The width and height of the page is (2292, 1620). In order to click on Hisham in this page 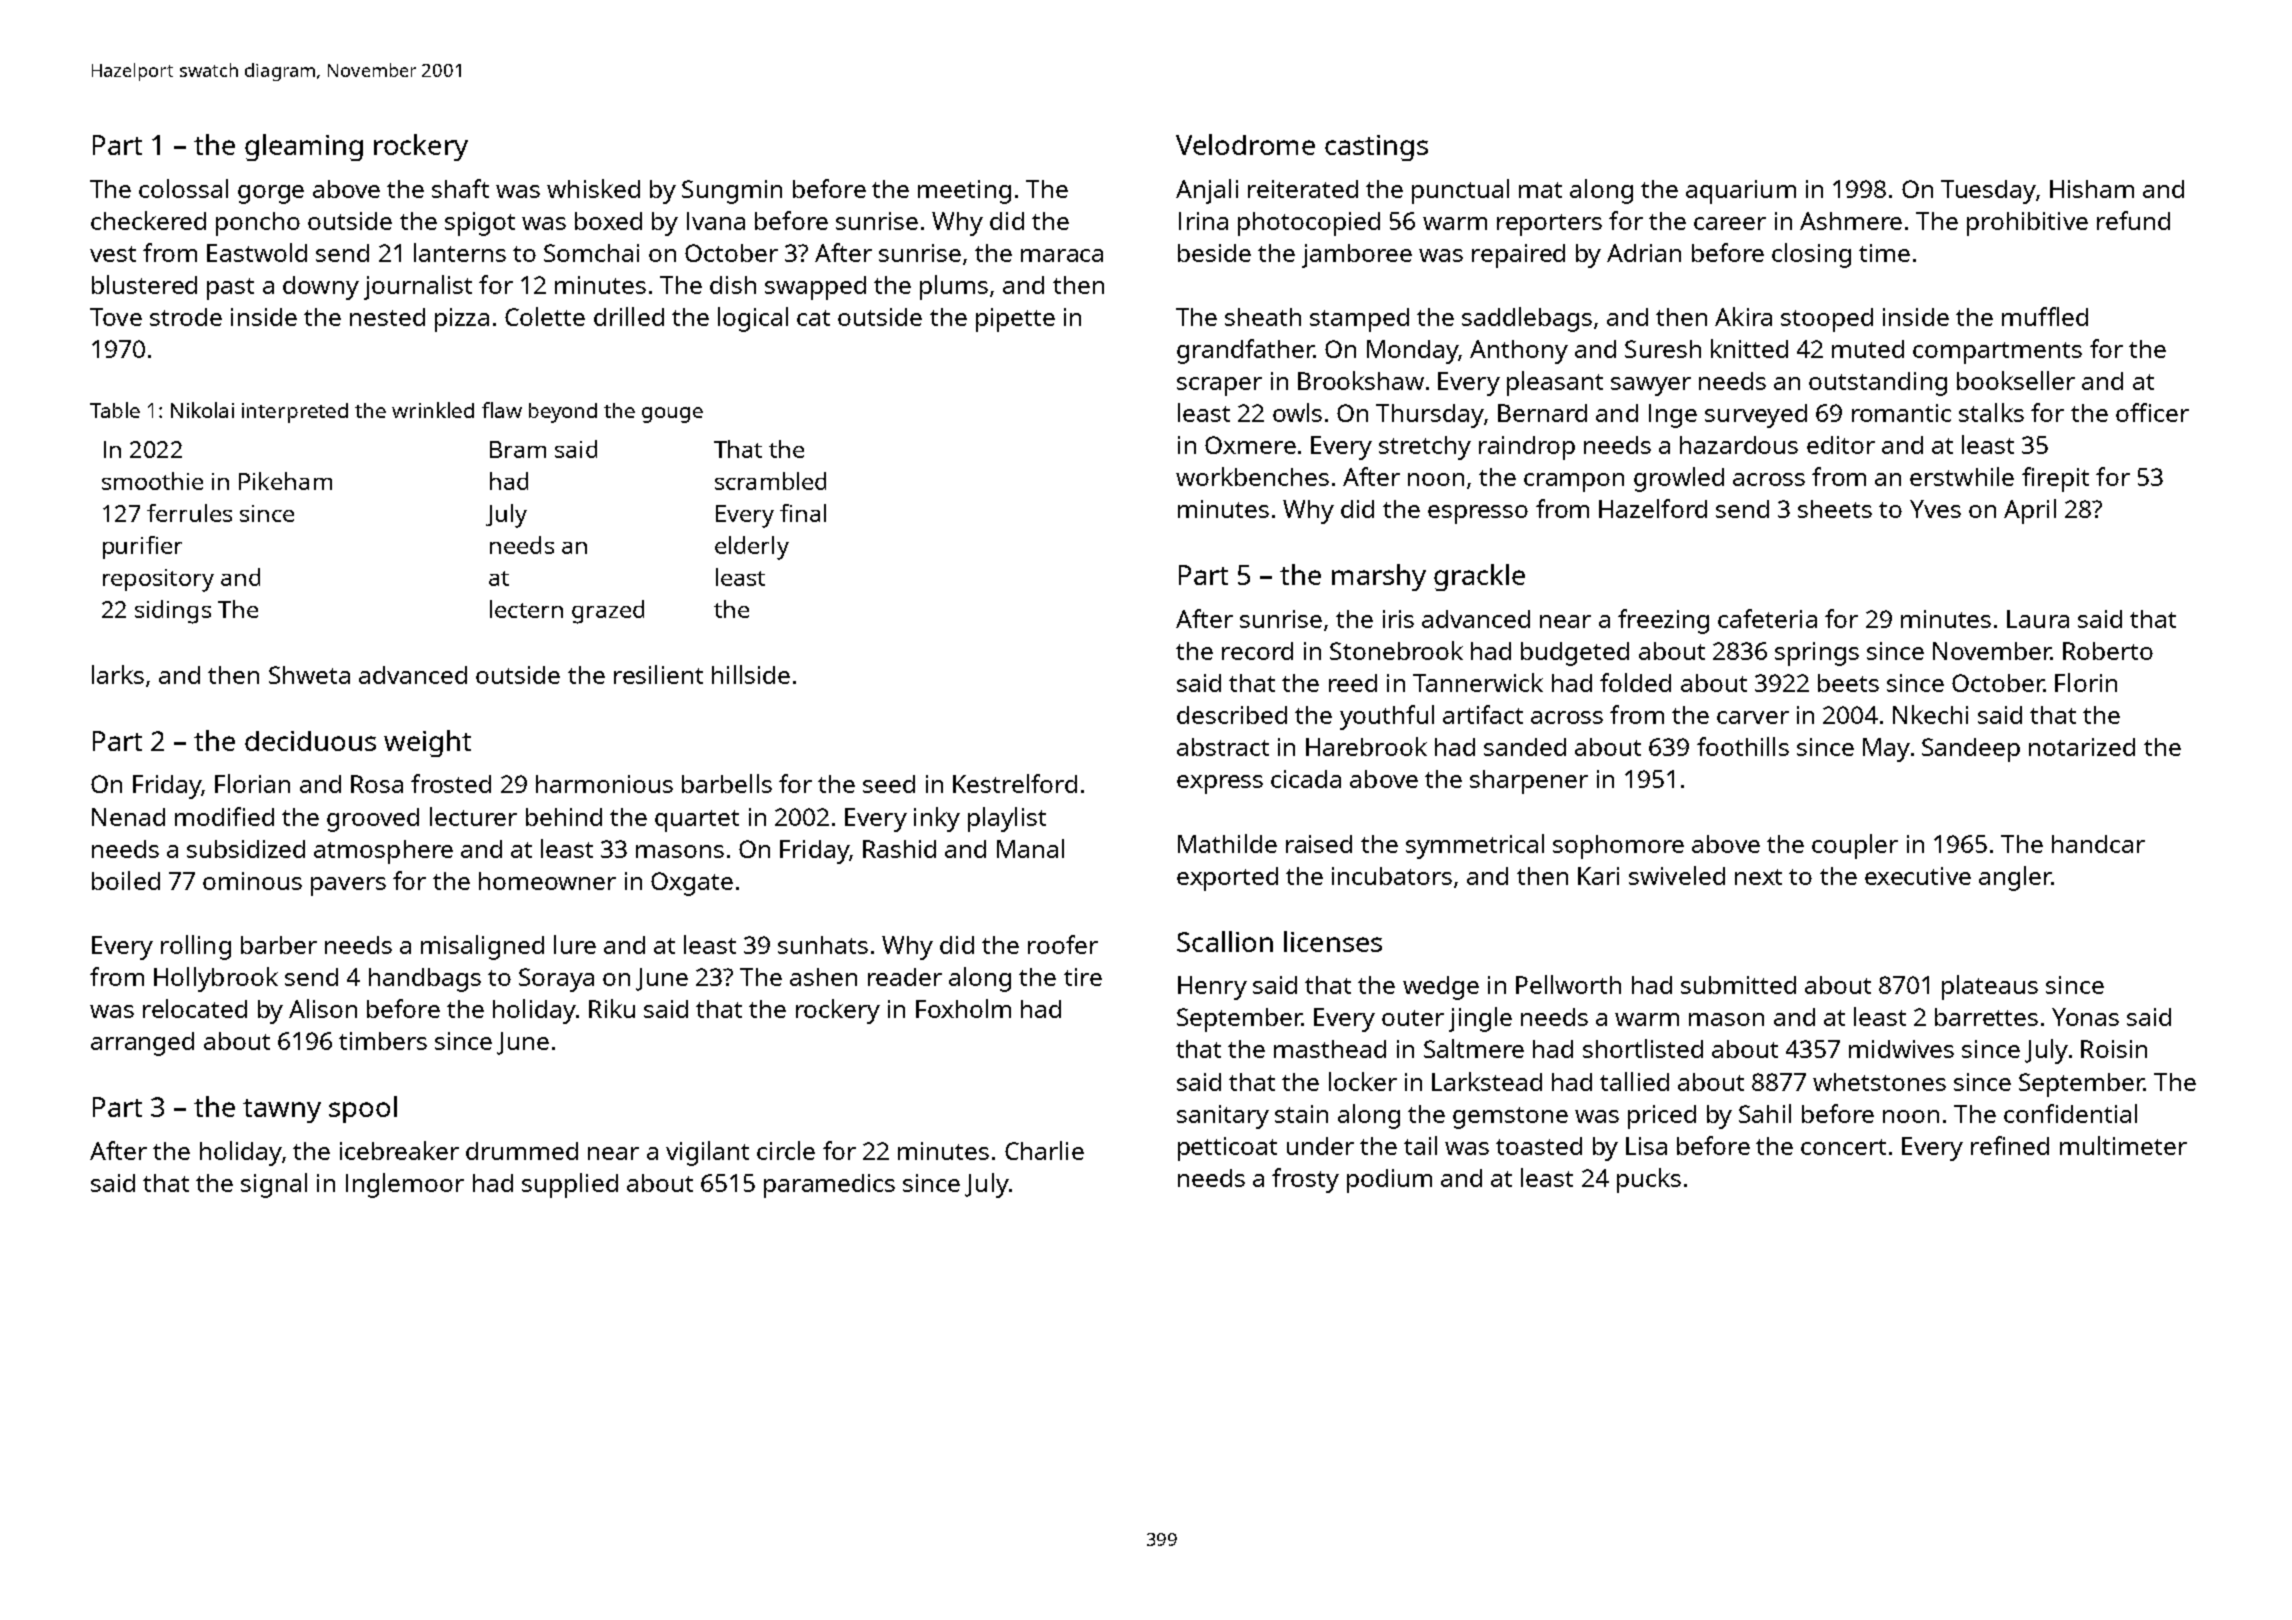, I will do `click(2092, 189)`.
